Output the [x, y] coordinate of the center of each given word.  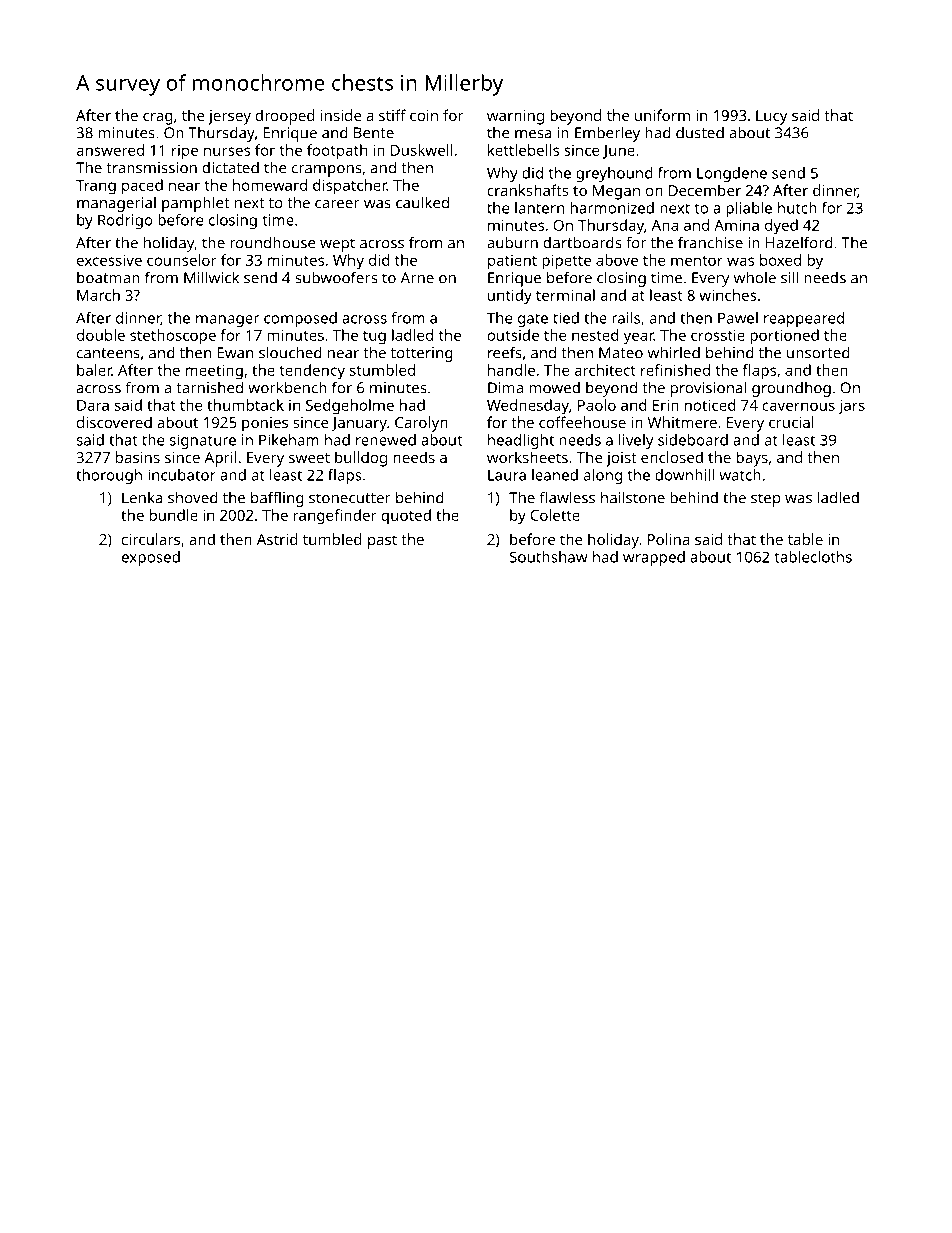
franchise [710, 242]
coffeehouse [582, 422]
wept [337, 245]
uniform [662, 115]
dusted [700, 133]
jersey [229, 117]
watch [740, 475]
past [382, 542]
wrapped [654, 558]
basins [138, 457]
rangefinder [335, 517]
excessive [109, 260]
